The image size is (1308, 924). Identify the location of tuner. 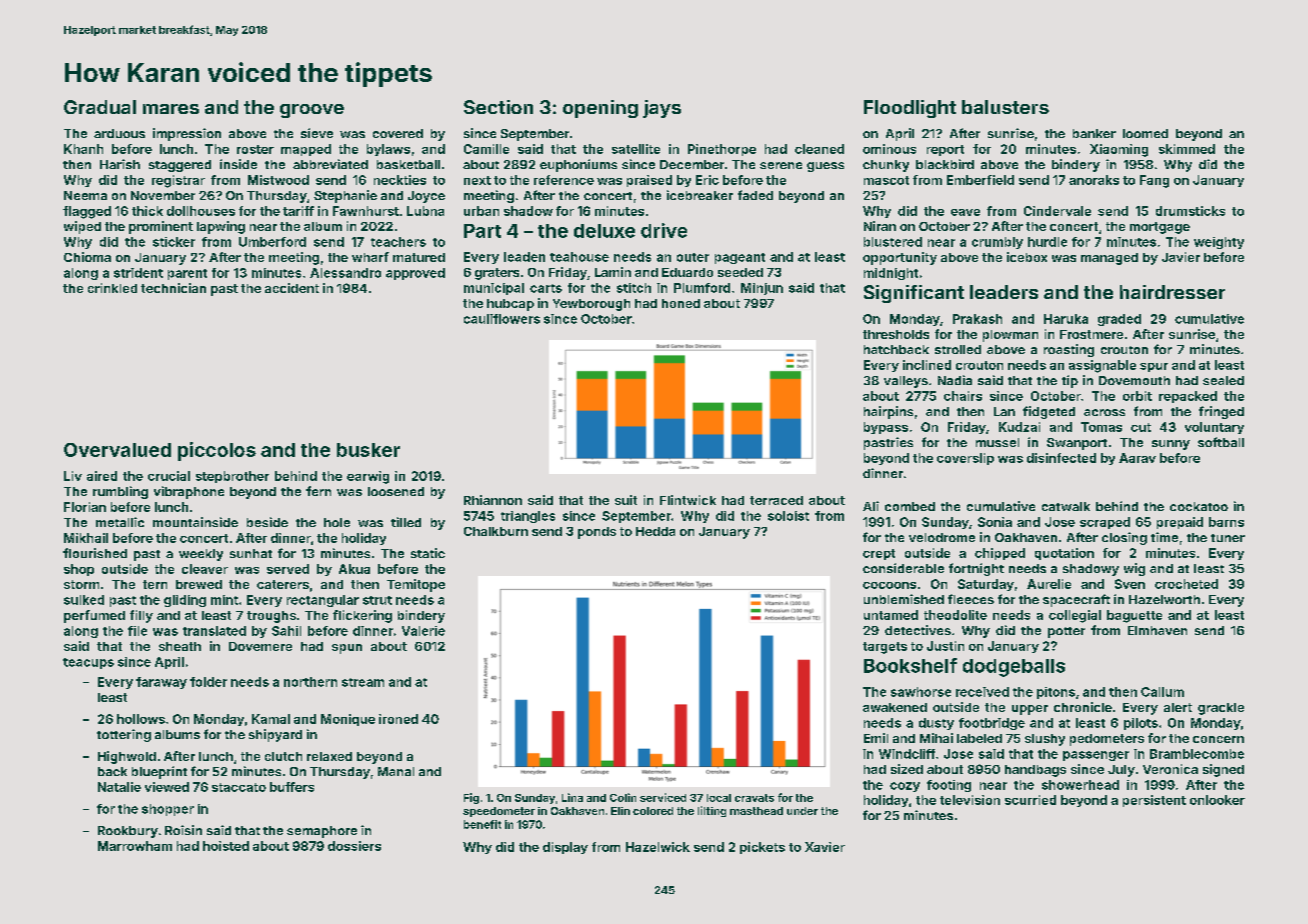
(1228, 538).
